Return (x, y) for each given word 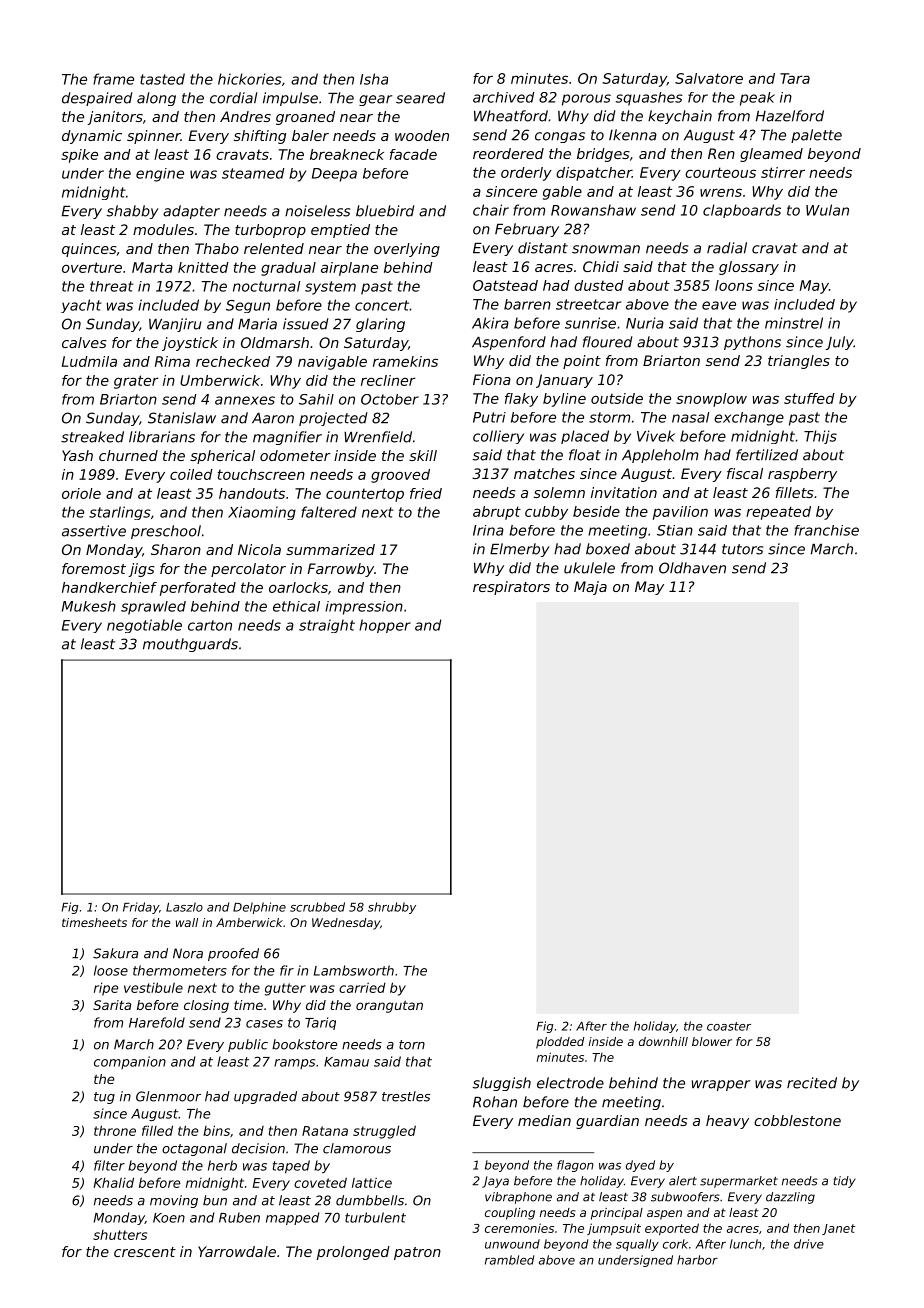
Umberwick (220, 380)
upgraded (265, 1097)
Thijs (820, 437)
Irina (488, 530)
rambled (510, 1260)
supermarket (739, 1182)
